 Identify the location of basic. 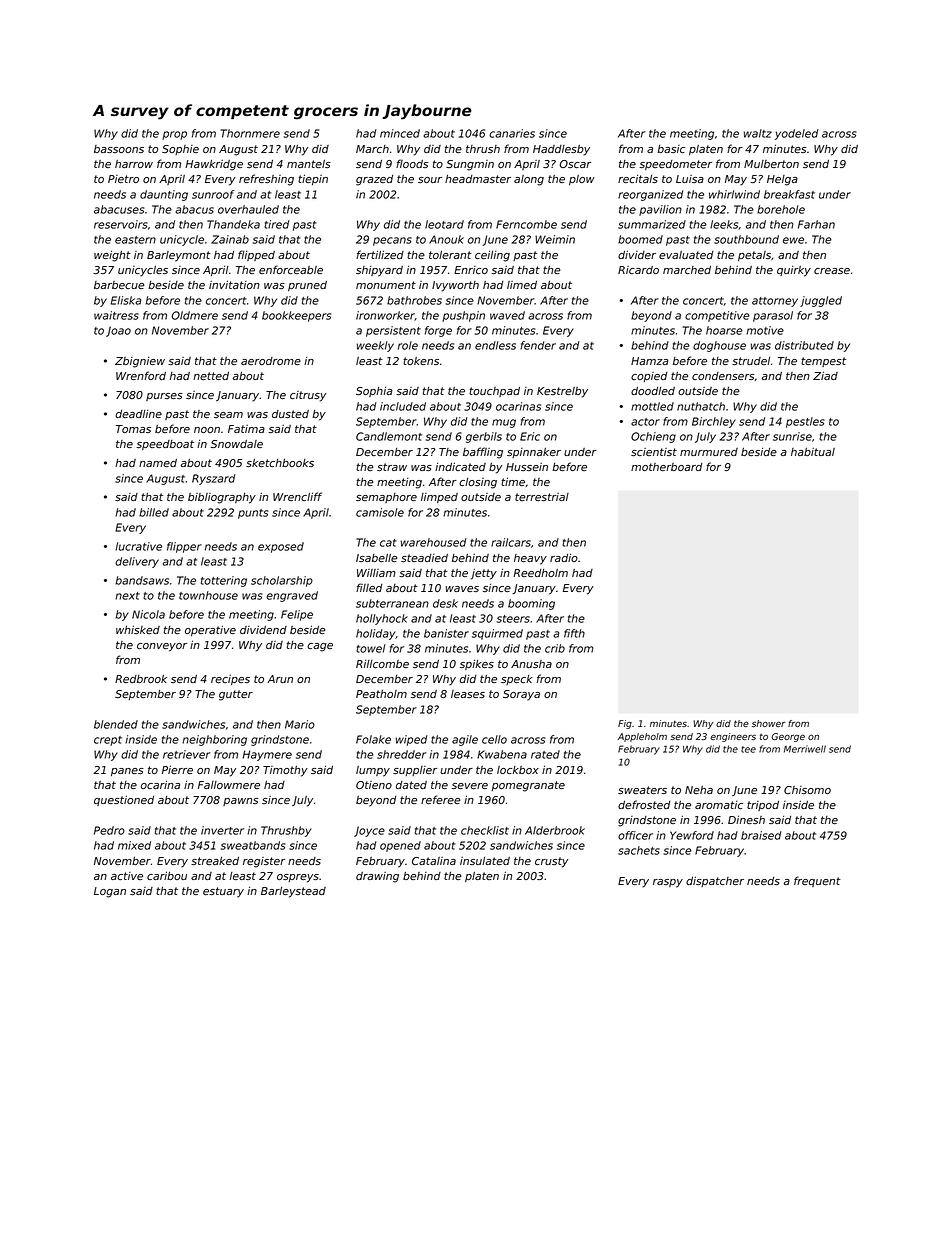
(671, 149).
